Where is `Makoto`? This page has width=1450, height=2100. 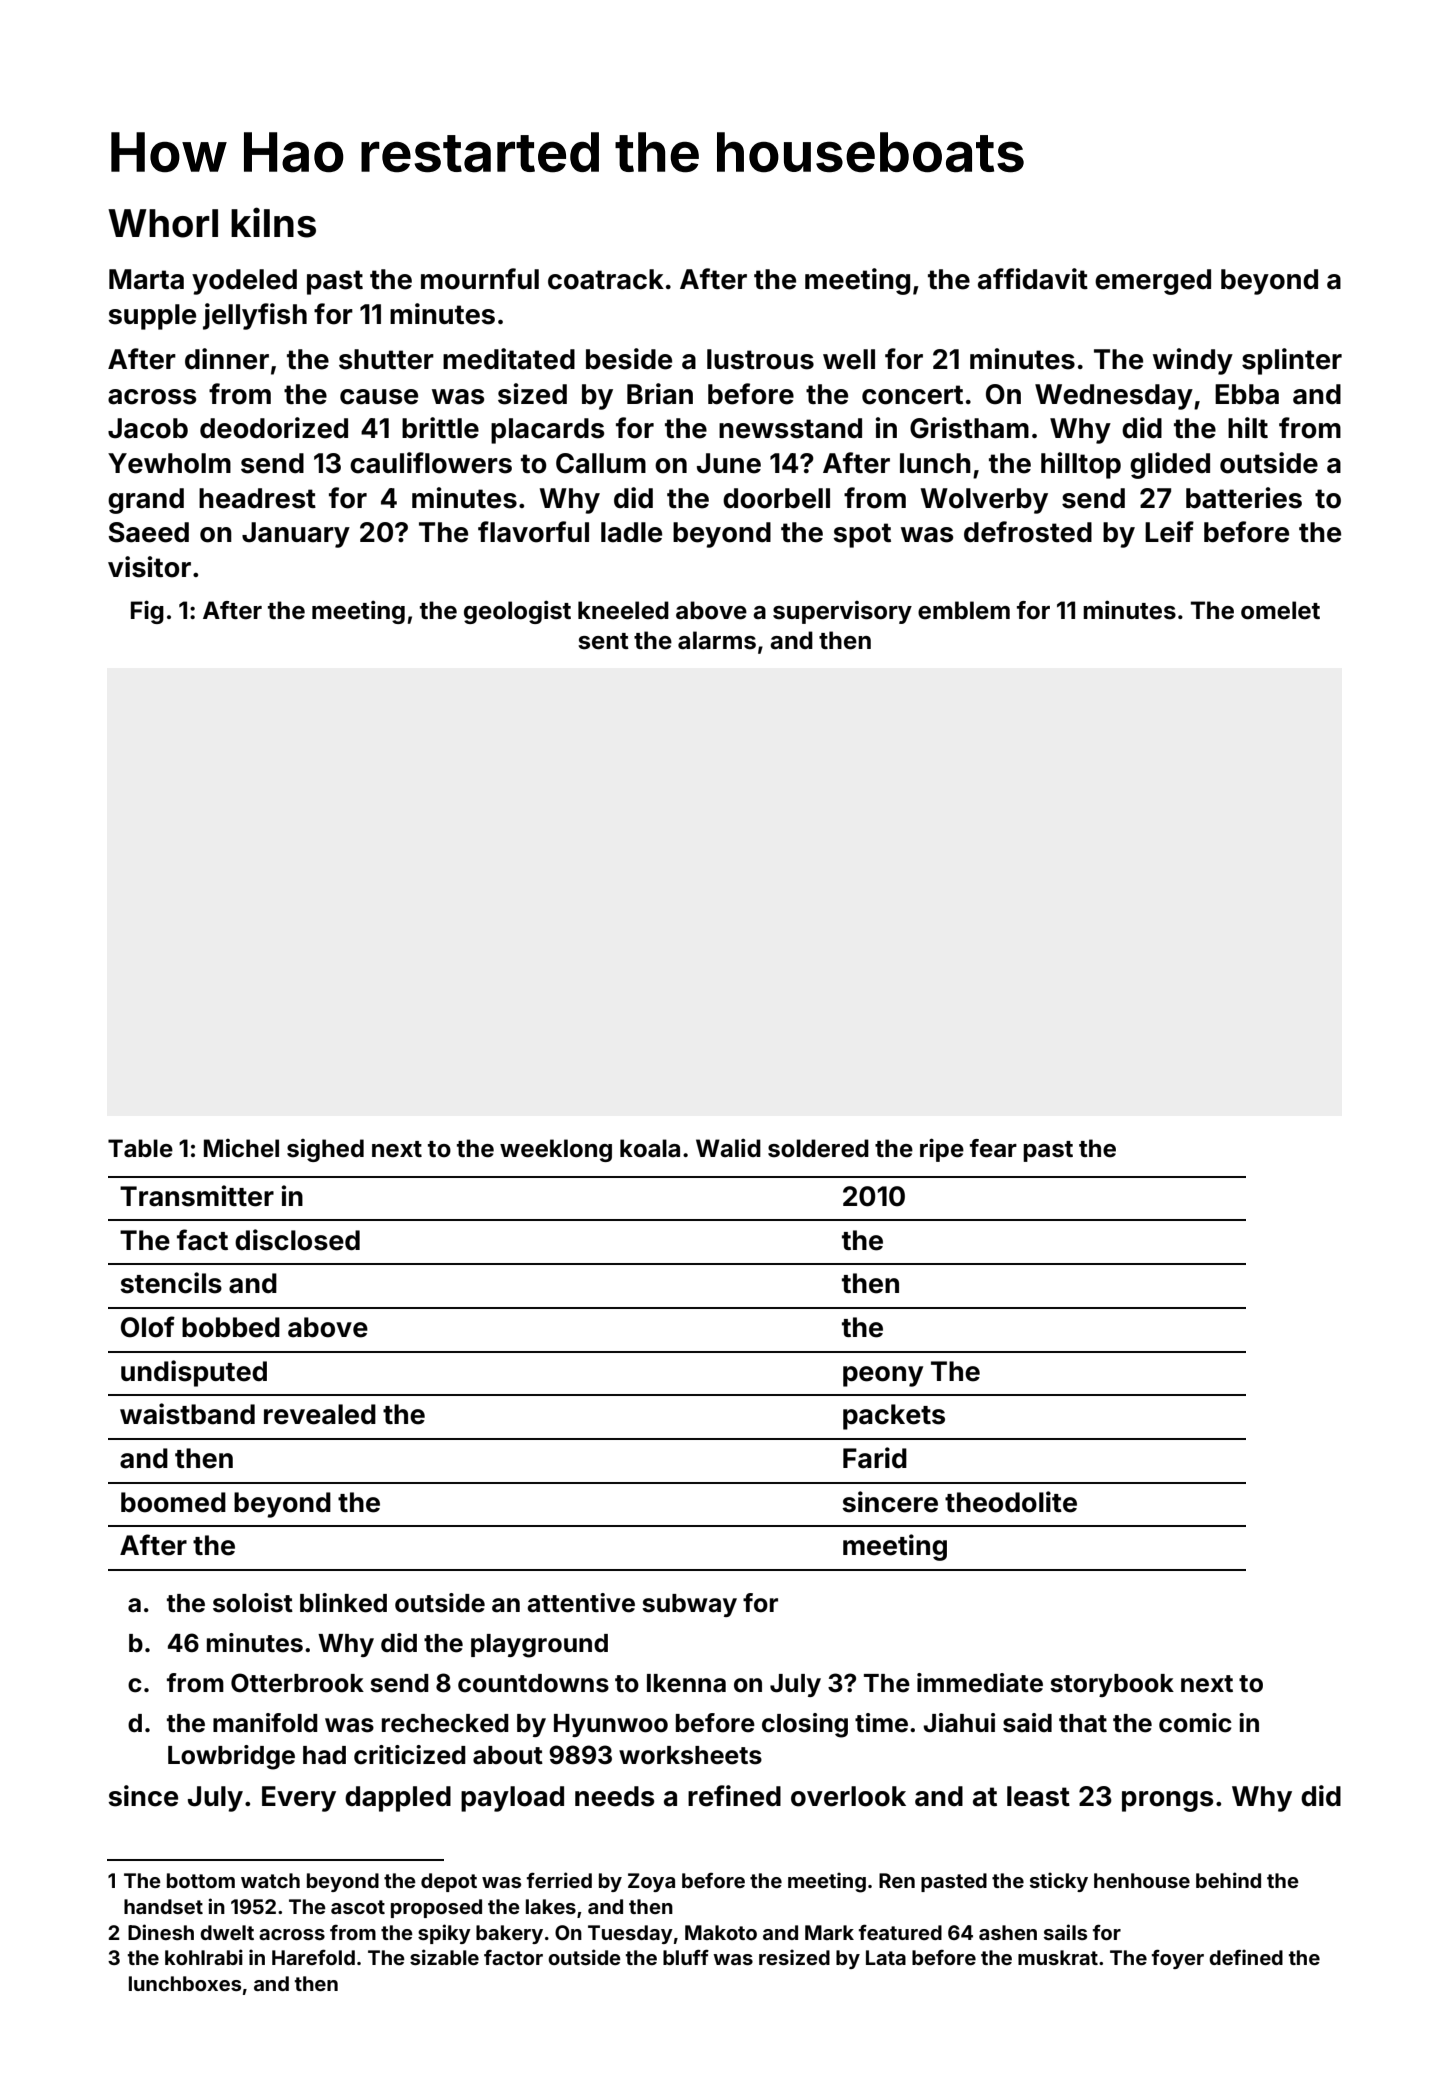
Makoto is located at coordinates (721, 1932).
